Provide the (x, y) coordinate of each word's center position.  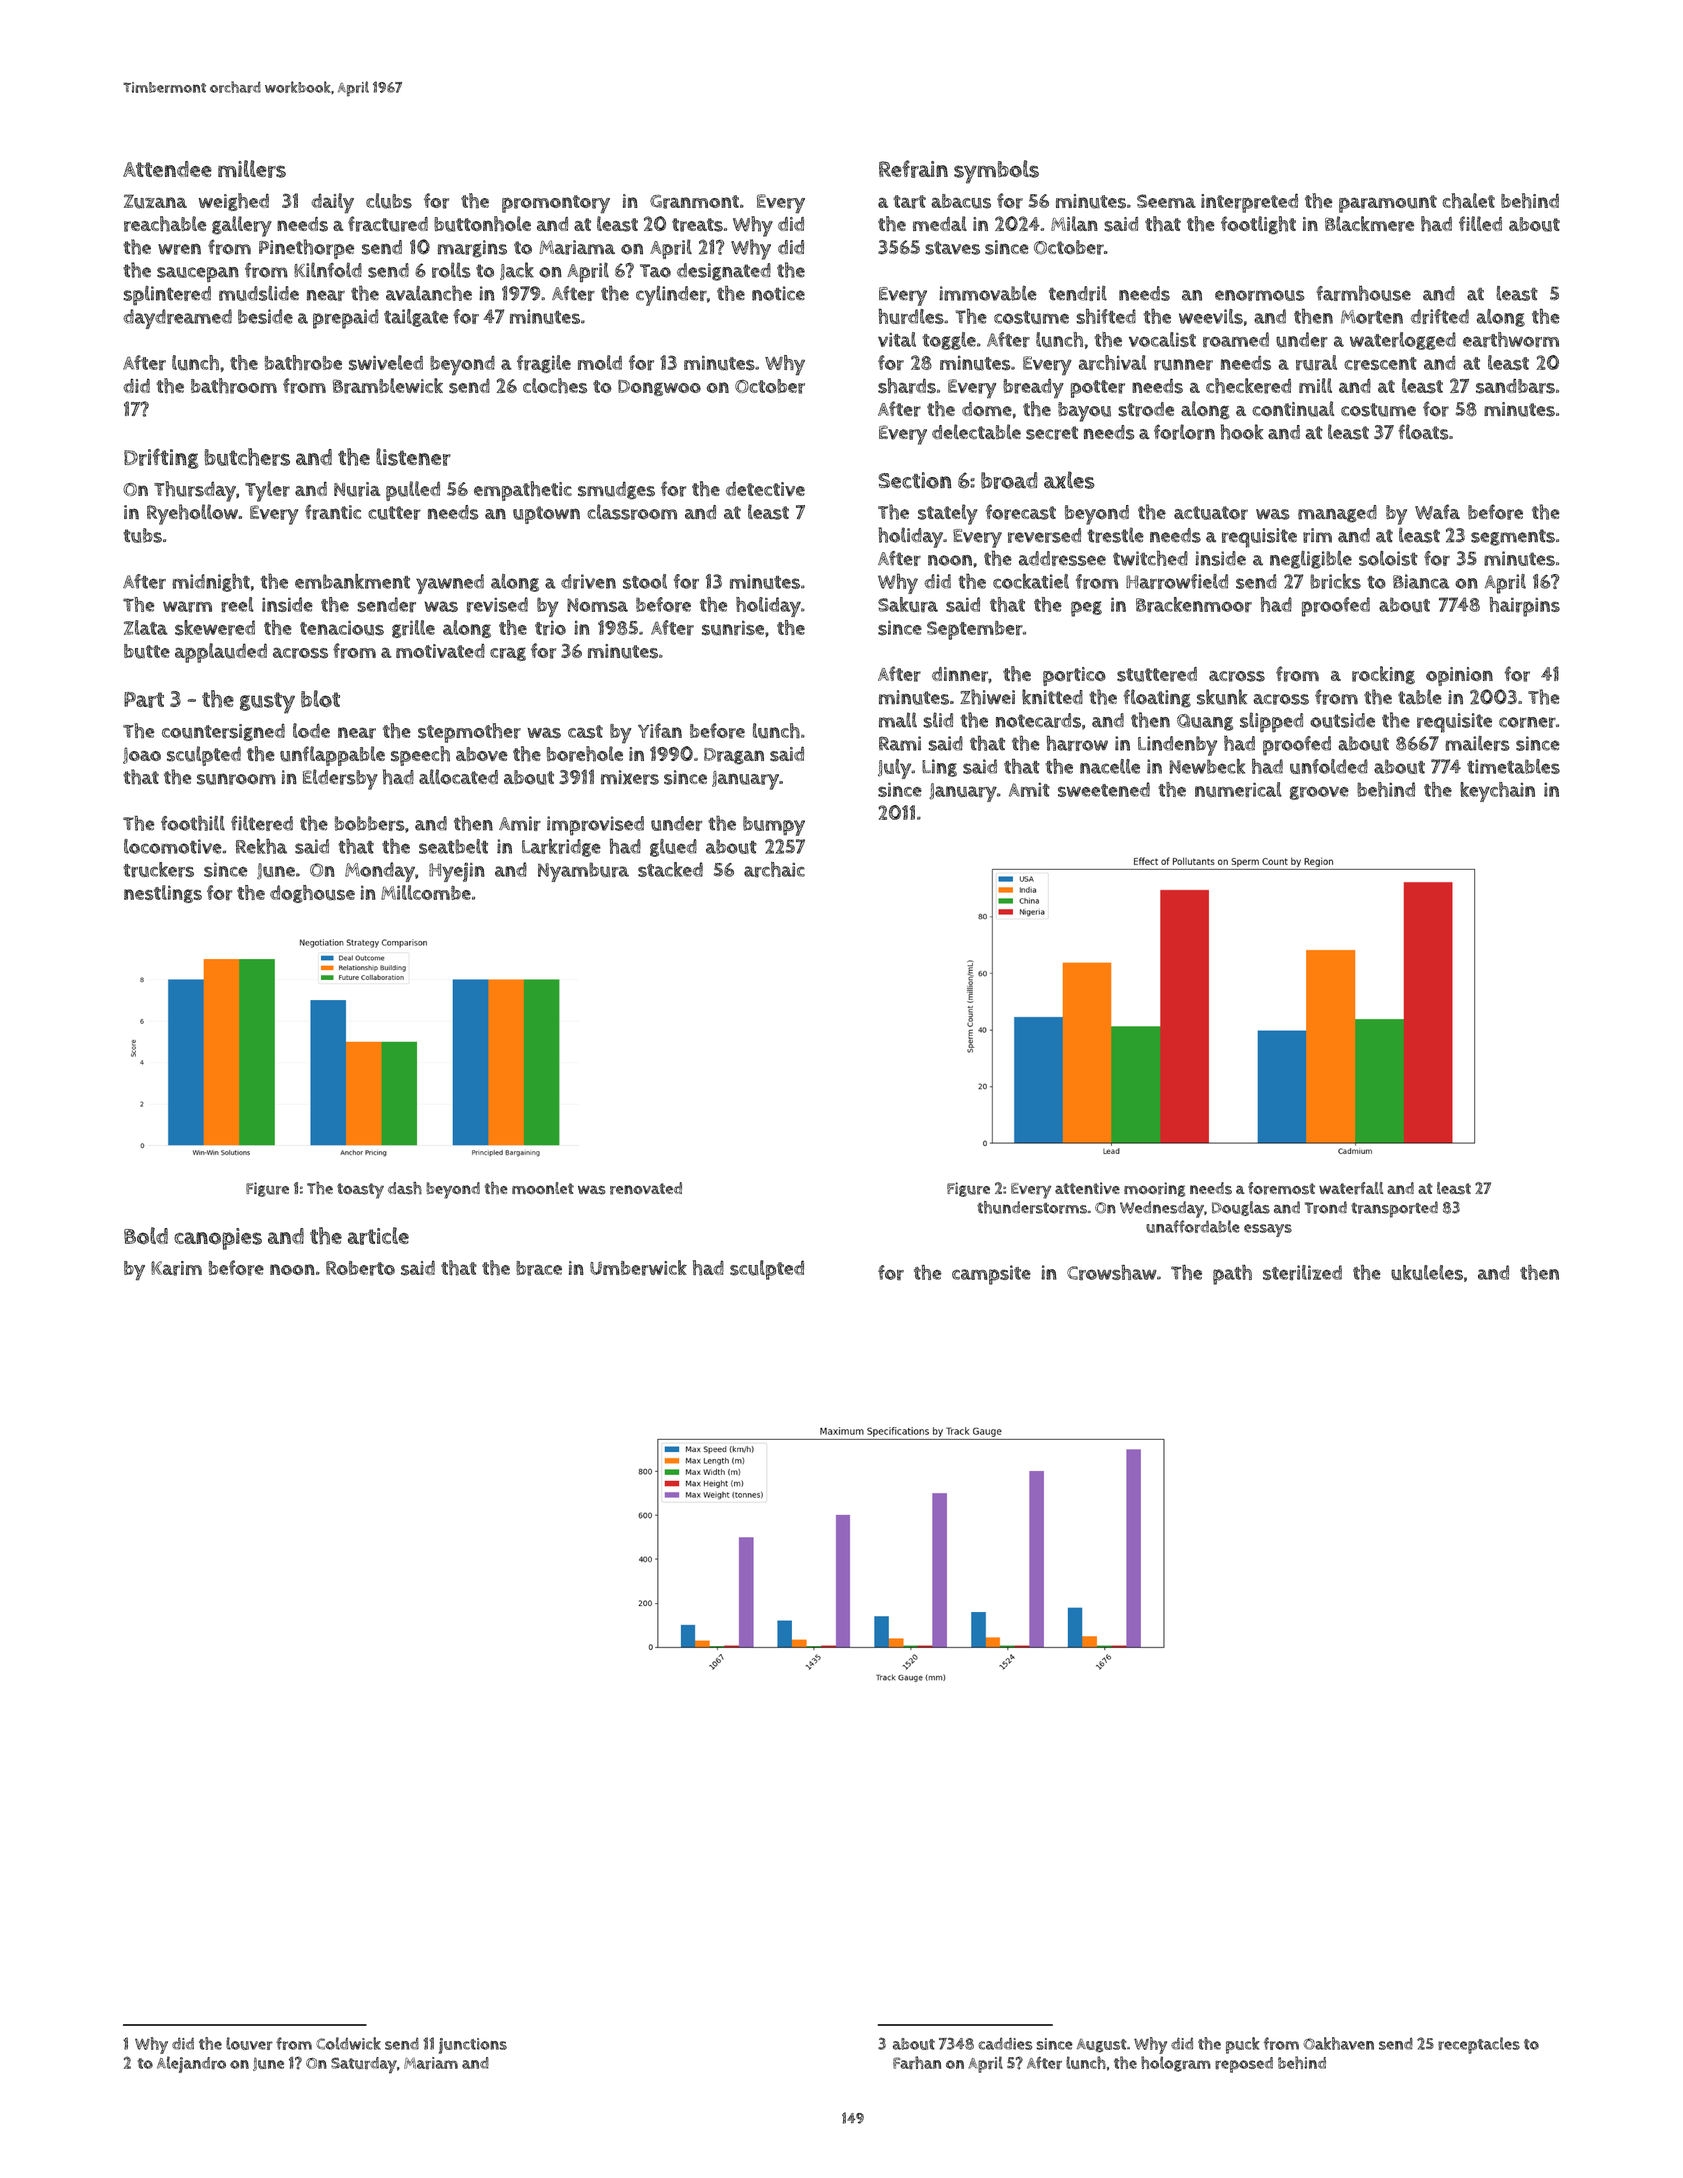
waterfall (1351, 1188)
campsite (991, 1275)
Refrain (913, 169)
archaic (774, 870)
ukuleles (1427, 1272)
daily (332, 203)
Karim (176, 1268)
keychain (1497, 792)
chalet (1468, 201)
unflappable (332, 756)
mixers (630, 777)
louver (249, 2043)
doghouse (312, 894)
